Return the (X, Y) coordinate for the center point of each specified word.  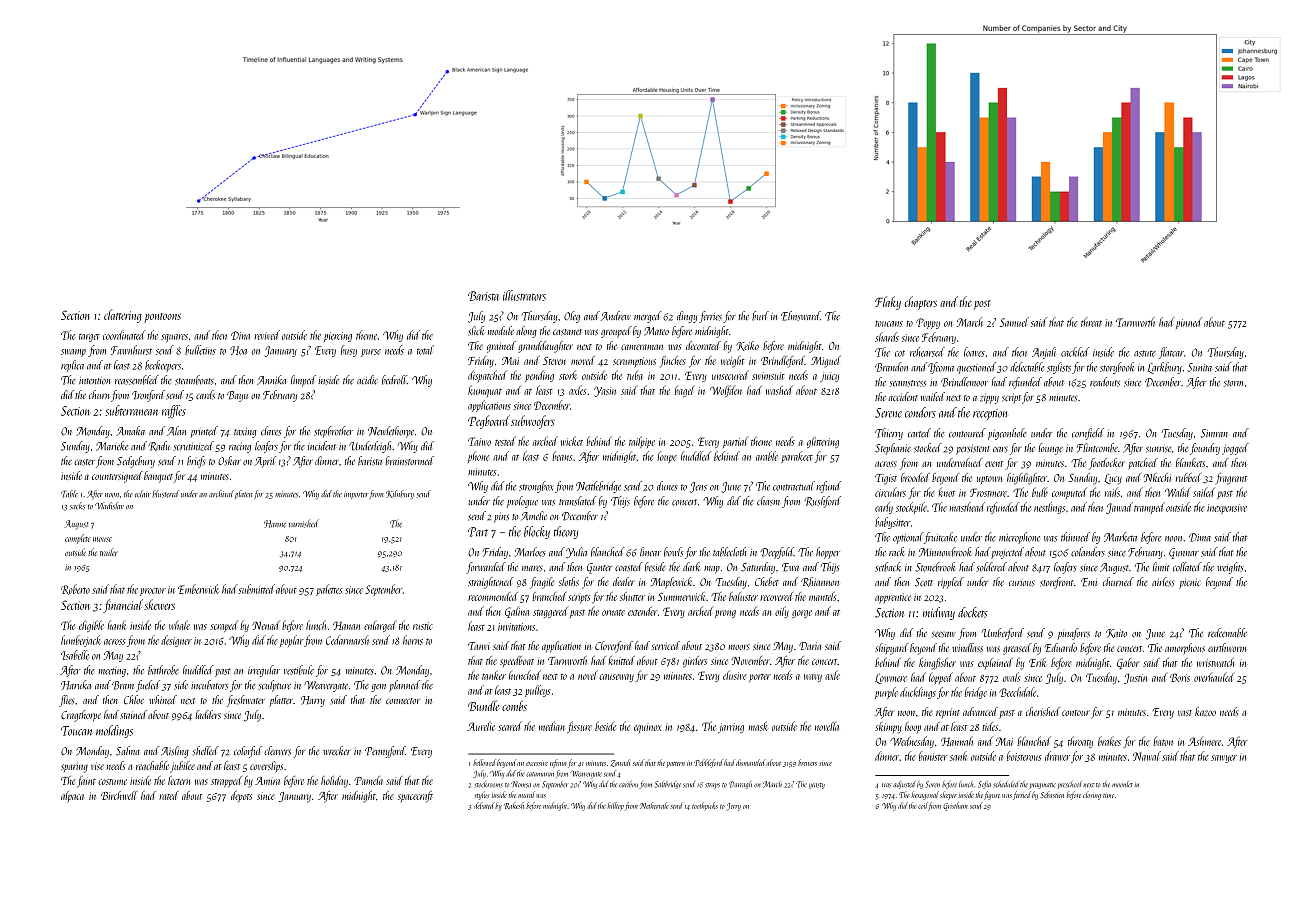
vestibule (299, 670)
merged (648, 317)
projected (1007, 553)
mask (758, 726)
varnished (304, 523)
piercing (338, 337)
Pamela (368, 780)
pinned (1189, 323)
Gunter (599, 568)
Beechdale (1017, 692)
